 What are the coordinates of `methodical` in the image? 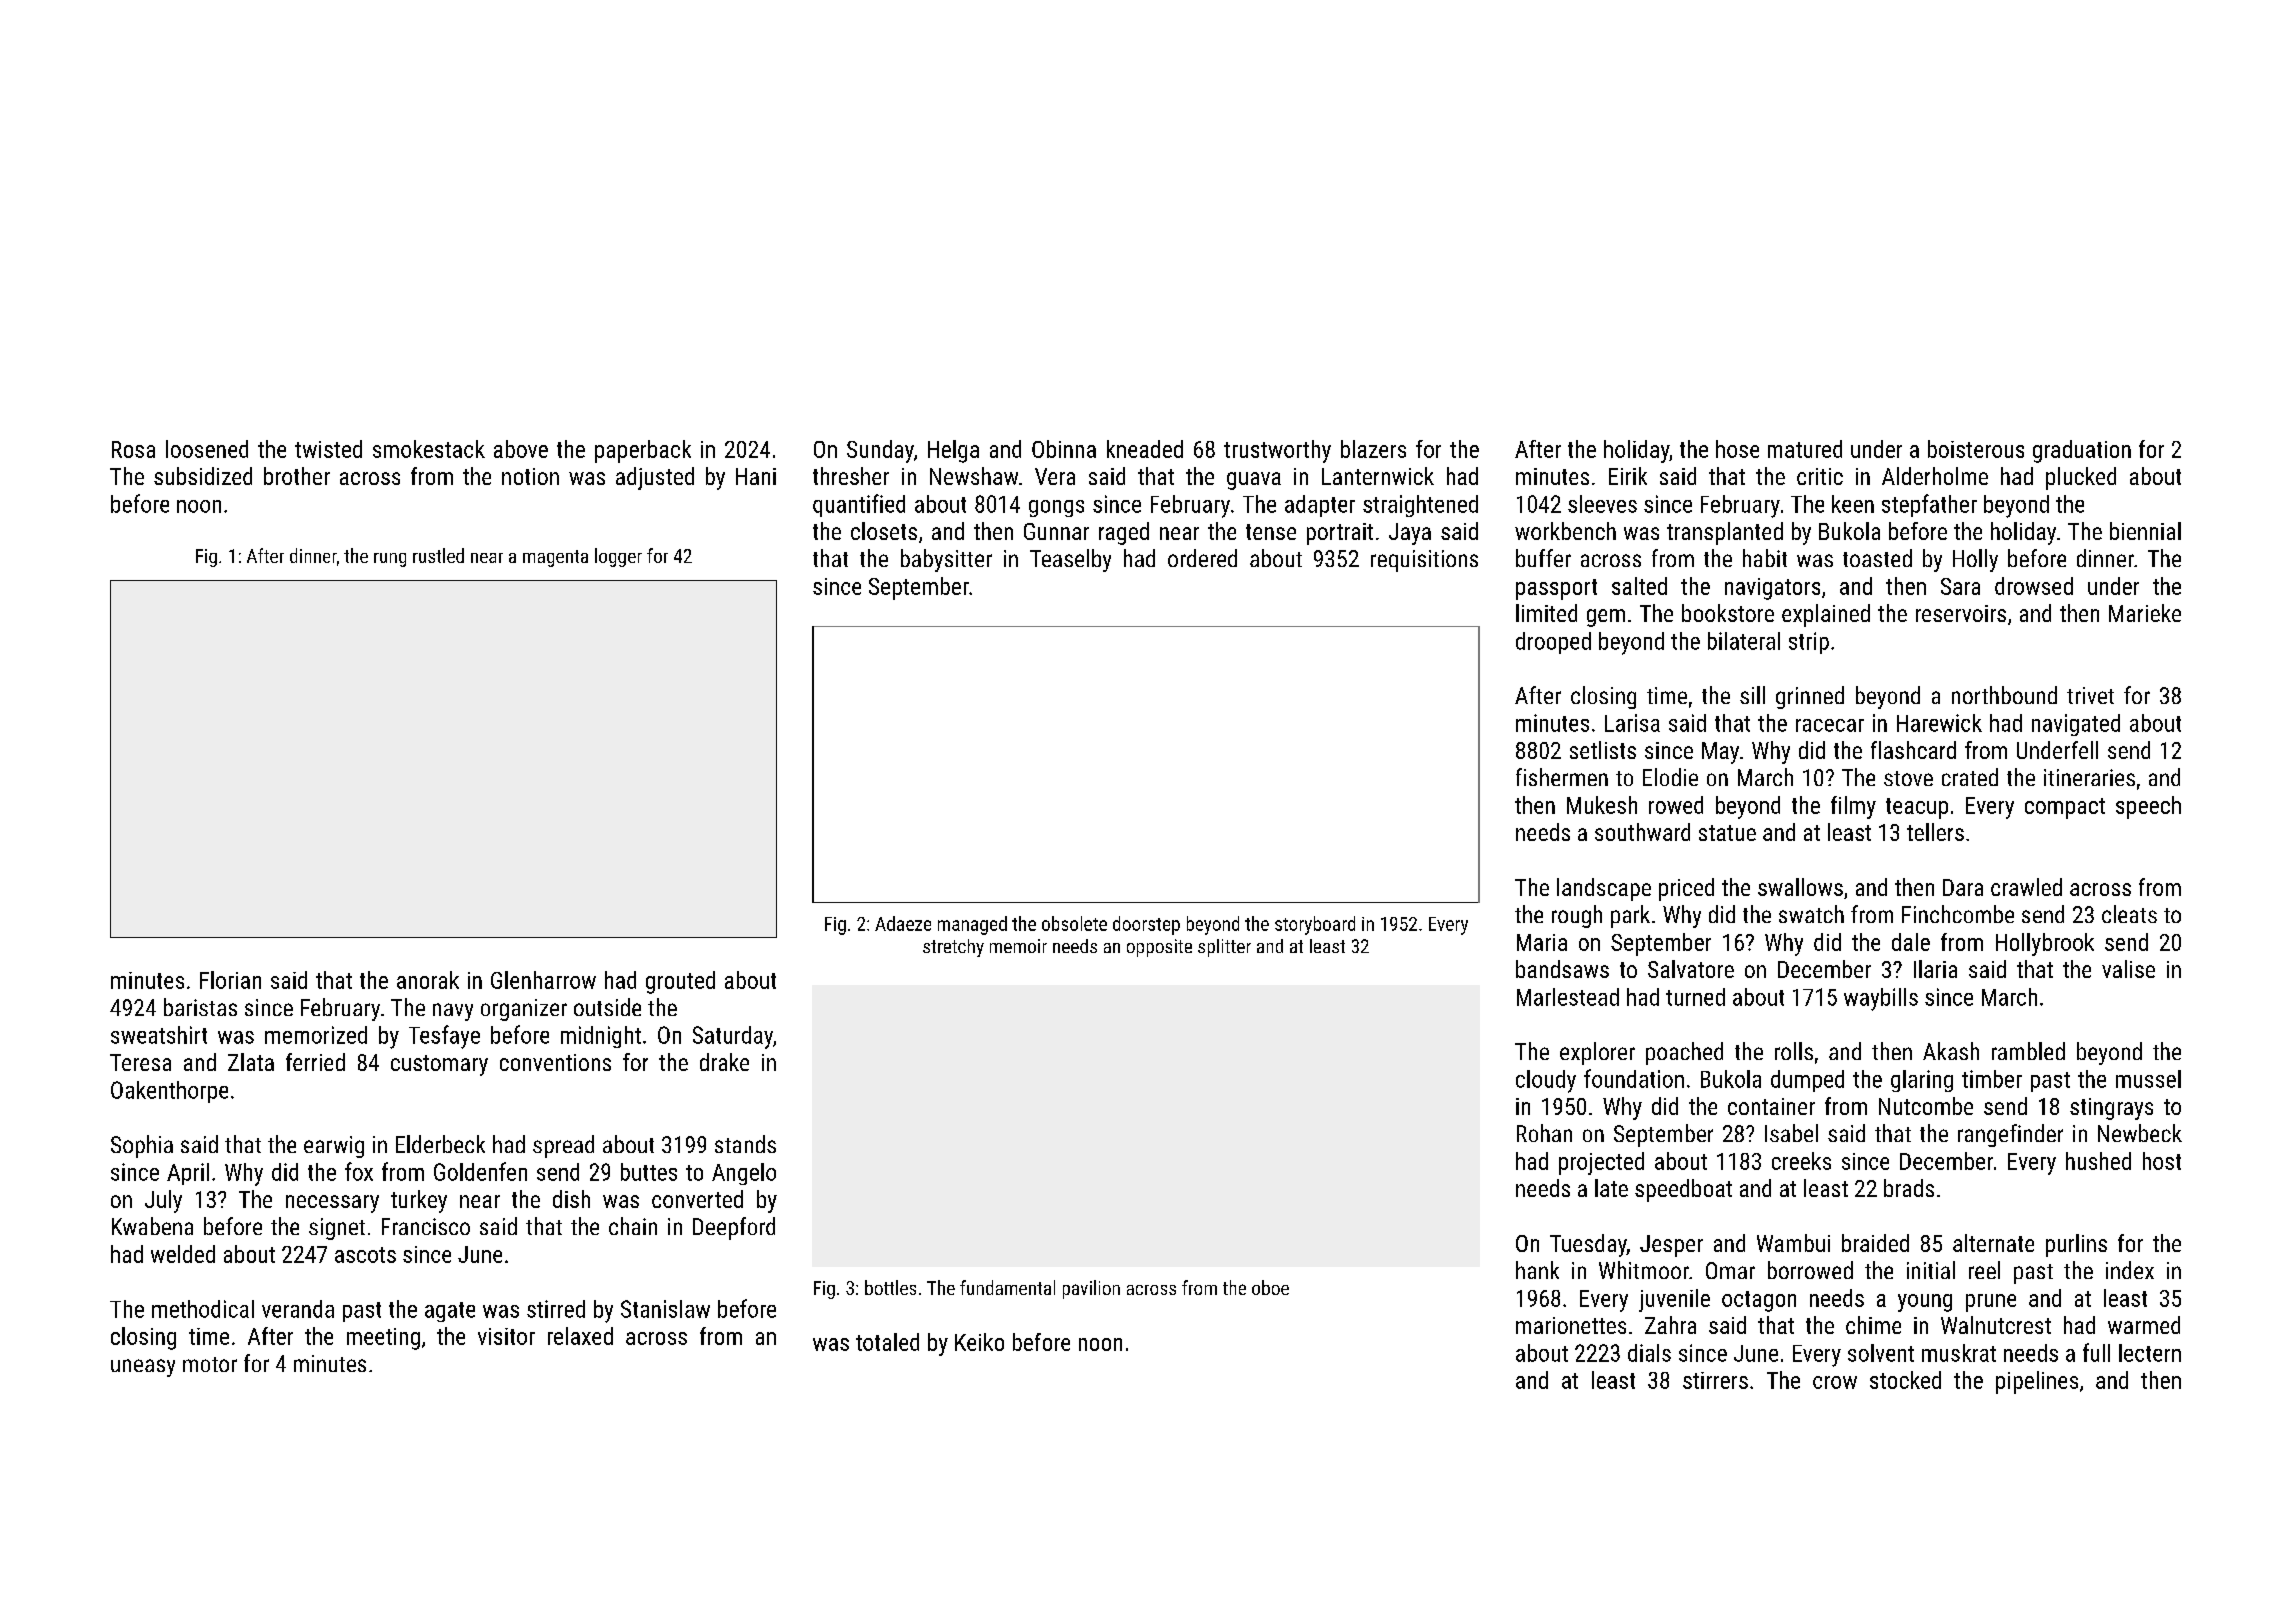 It's located at (203, 1309).
